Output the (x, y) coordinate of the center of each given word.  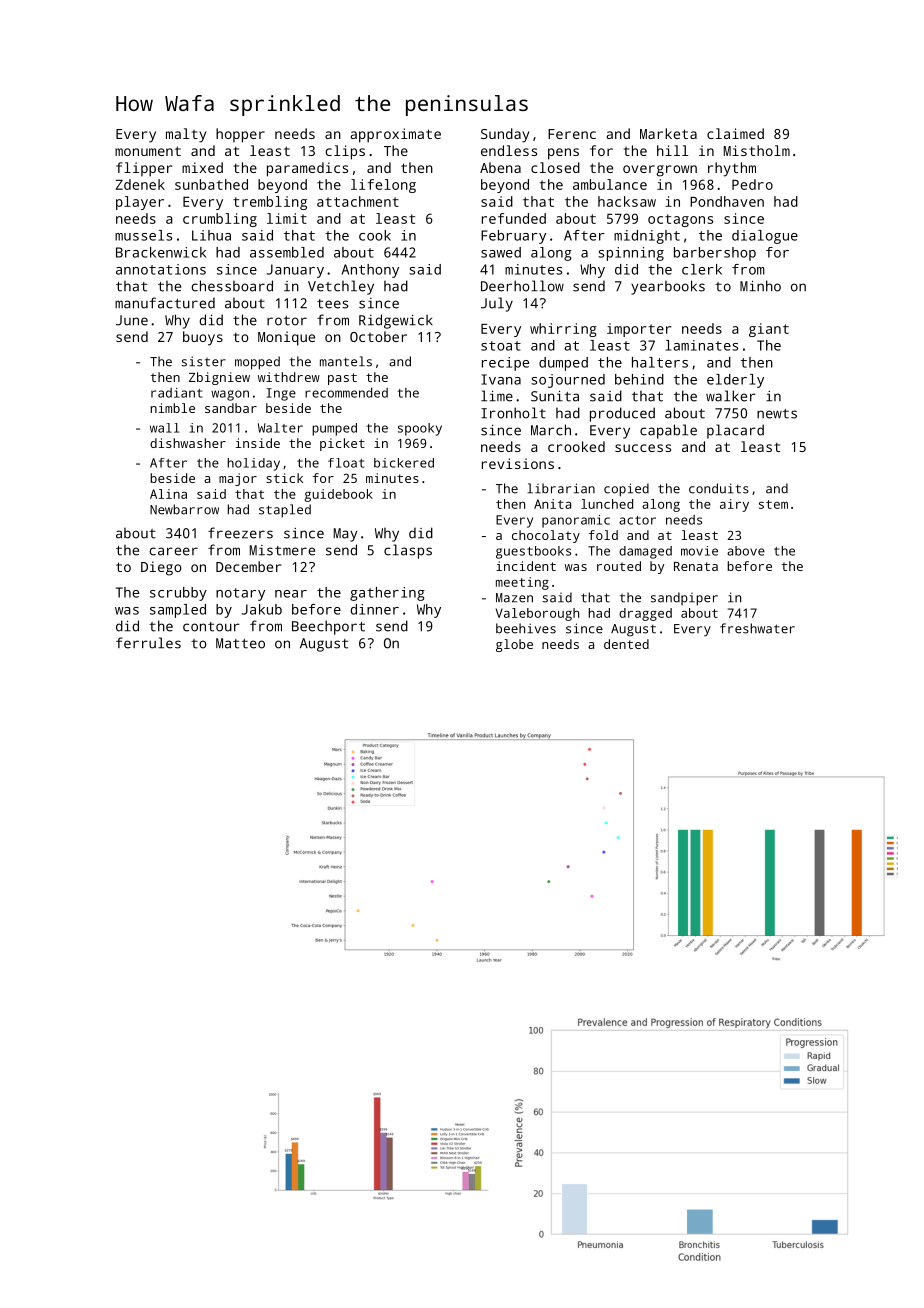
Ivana (501, 379)
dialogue (765, 237)
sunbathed (211, 184)
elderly (735, 381)
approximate (396, 135)
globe (514, 645)
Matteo (240, 643)
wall (164, 428)
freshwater (757, 628)
